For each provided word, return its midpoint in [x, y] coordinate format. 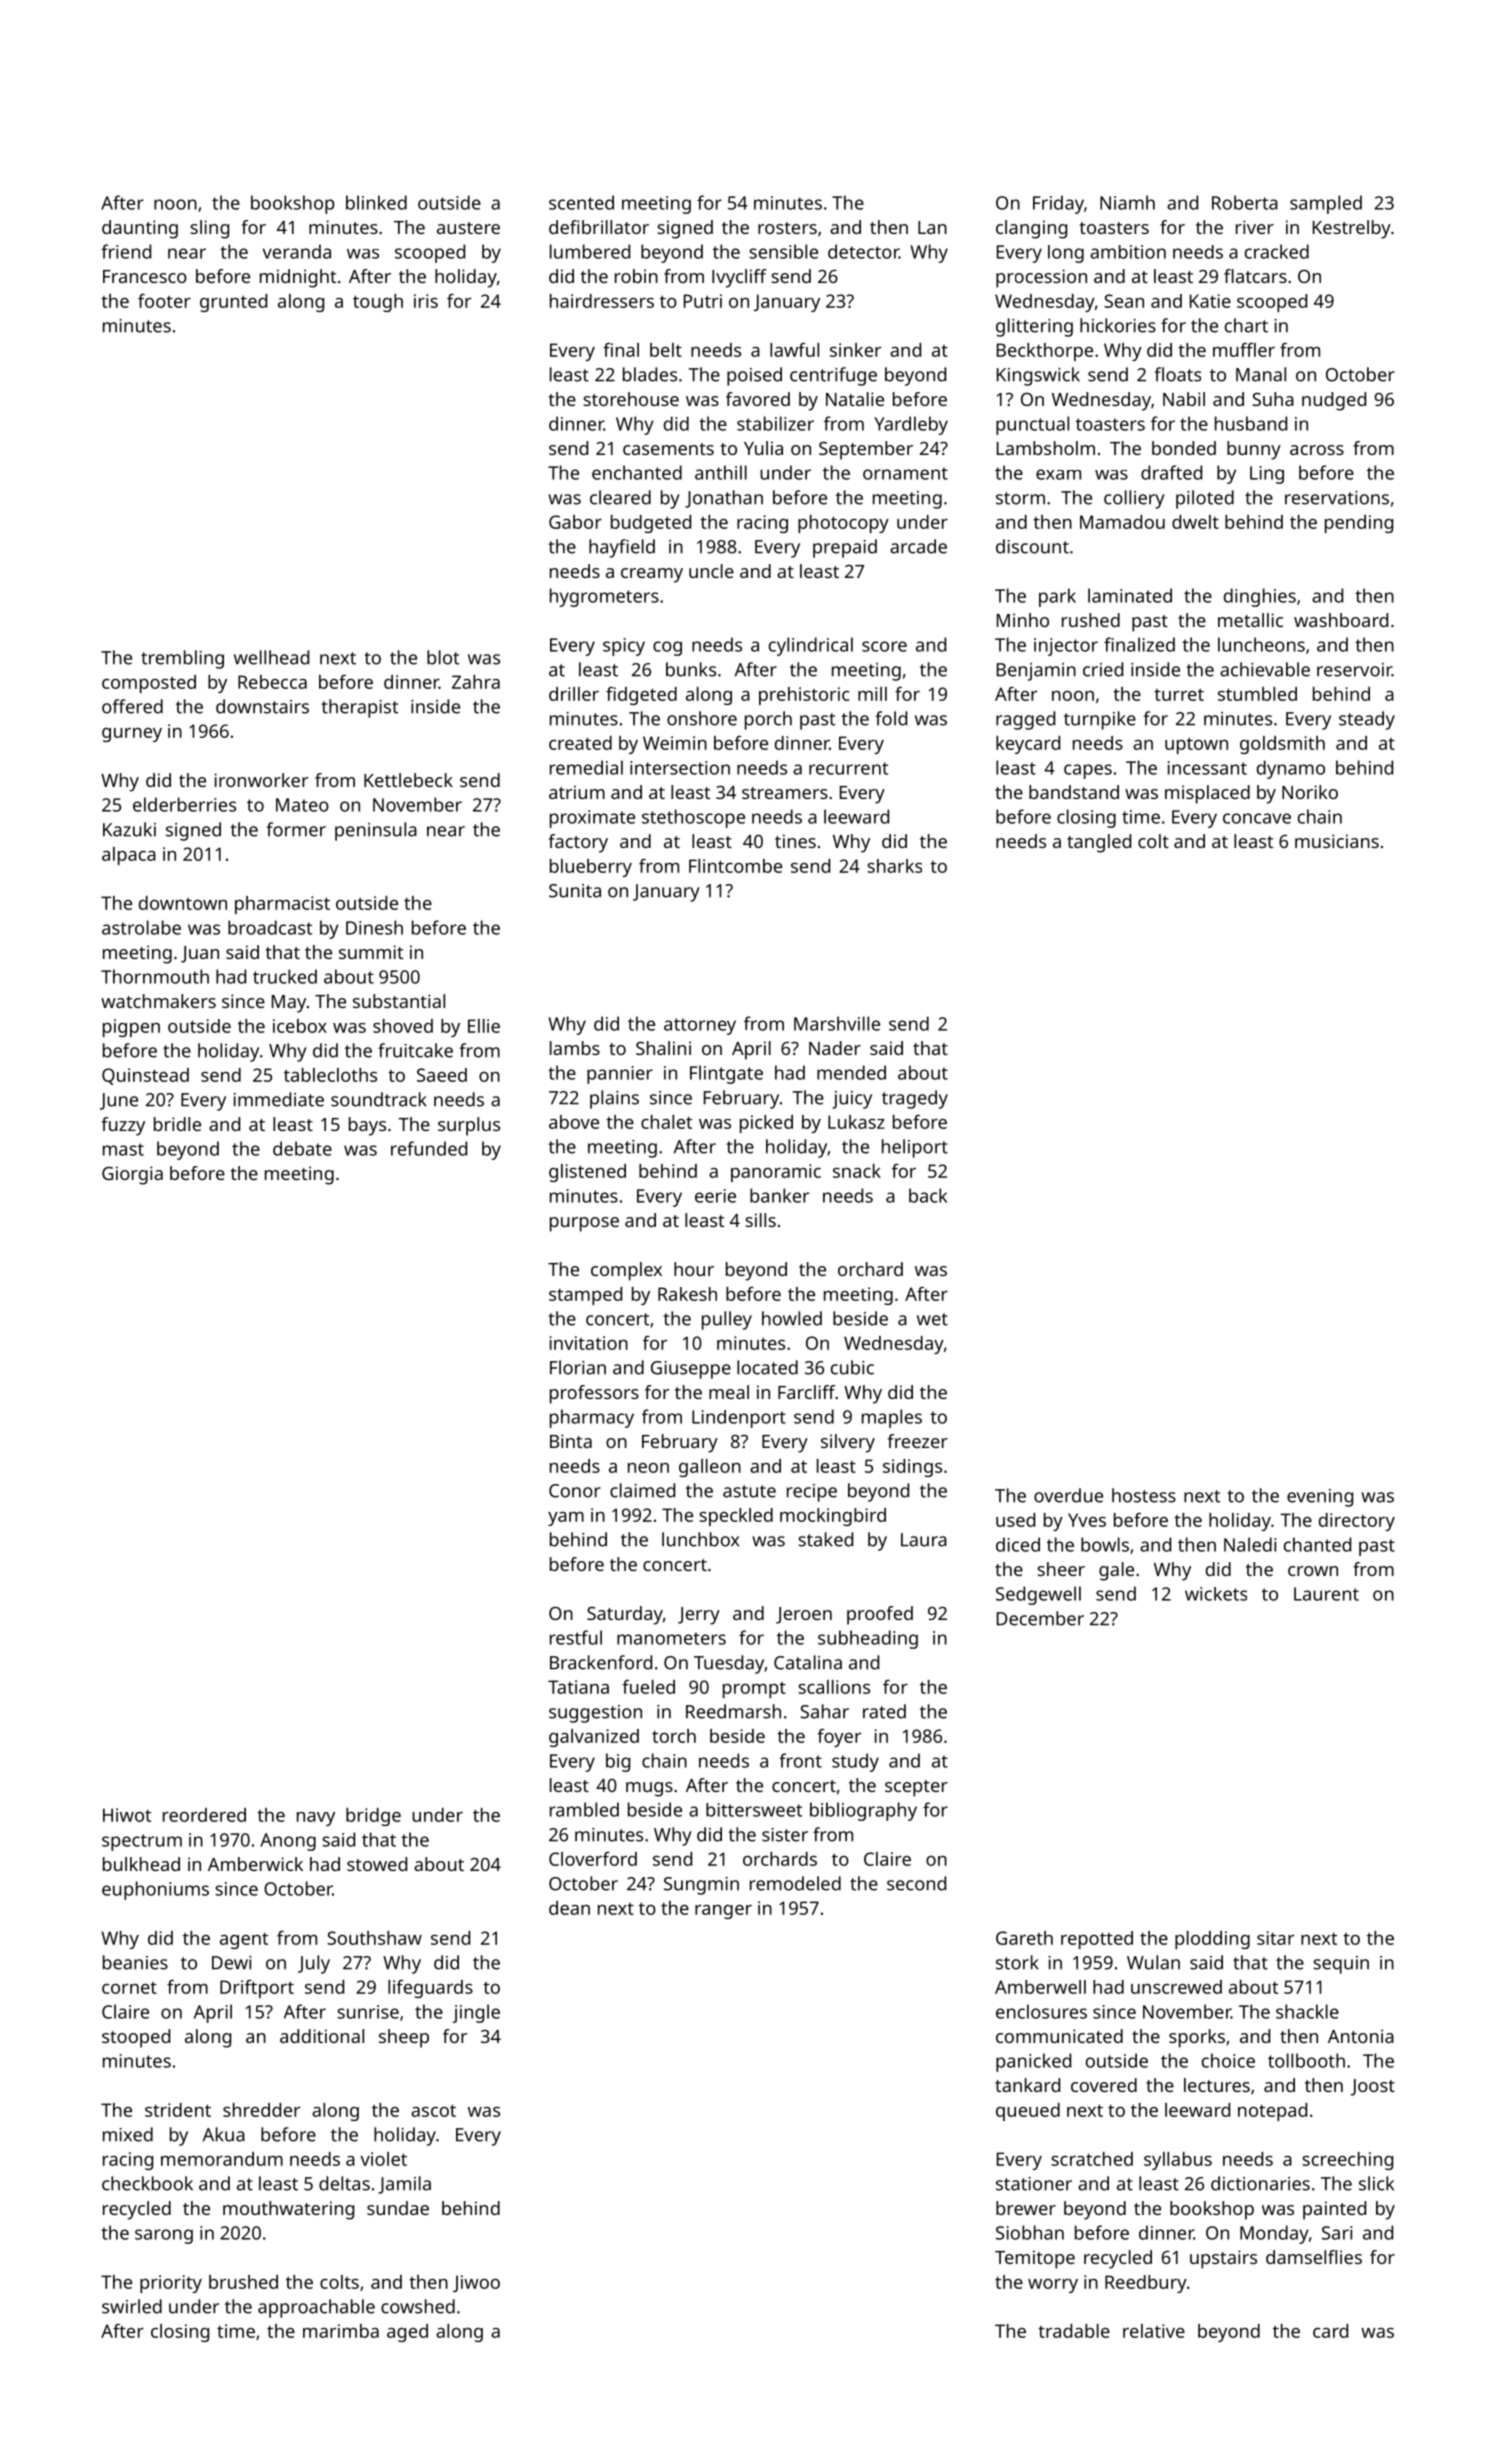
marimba [341, 2331]
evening [1320, 1498]
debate [302, 1148]
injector [1066, 647]
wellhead [271, 657]
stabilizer [775, 423]
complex [626, 1271]
